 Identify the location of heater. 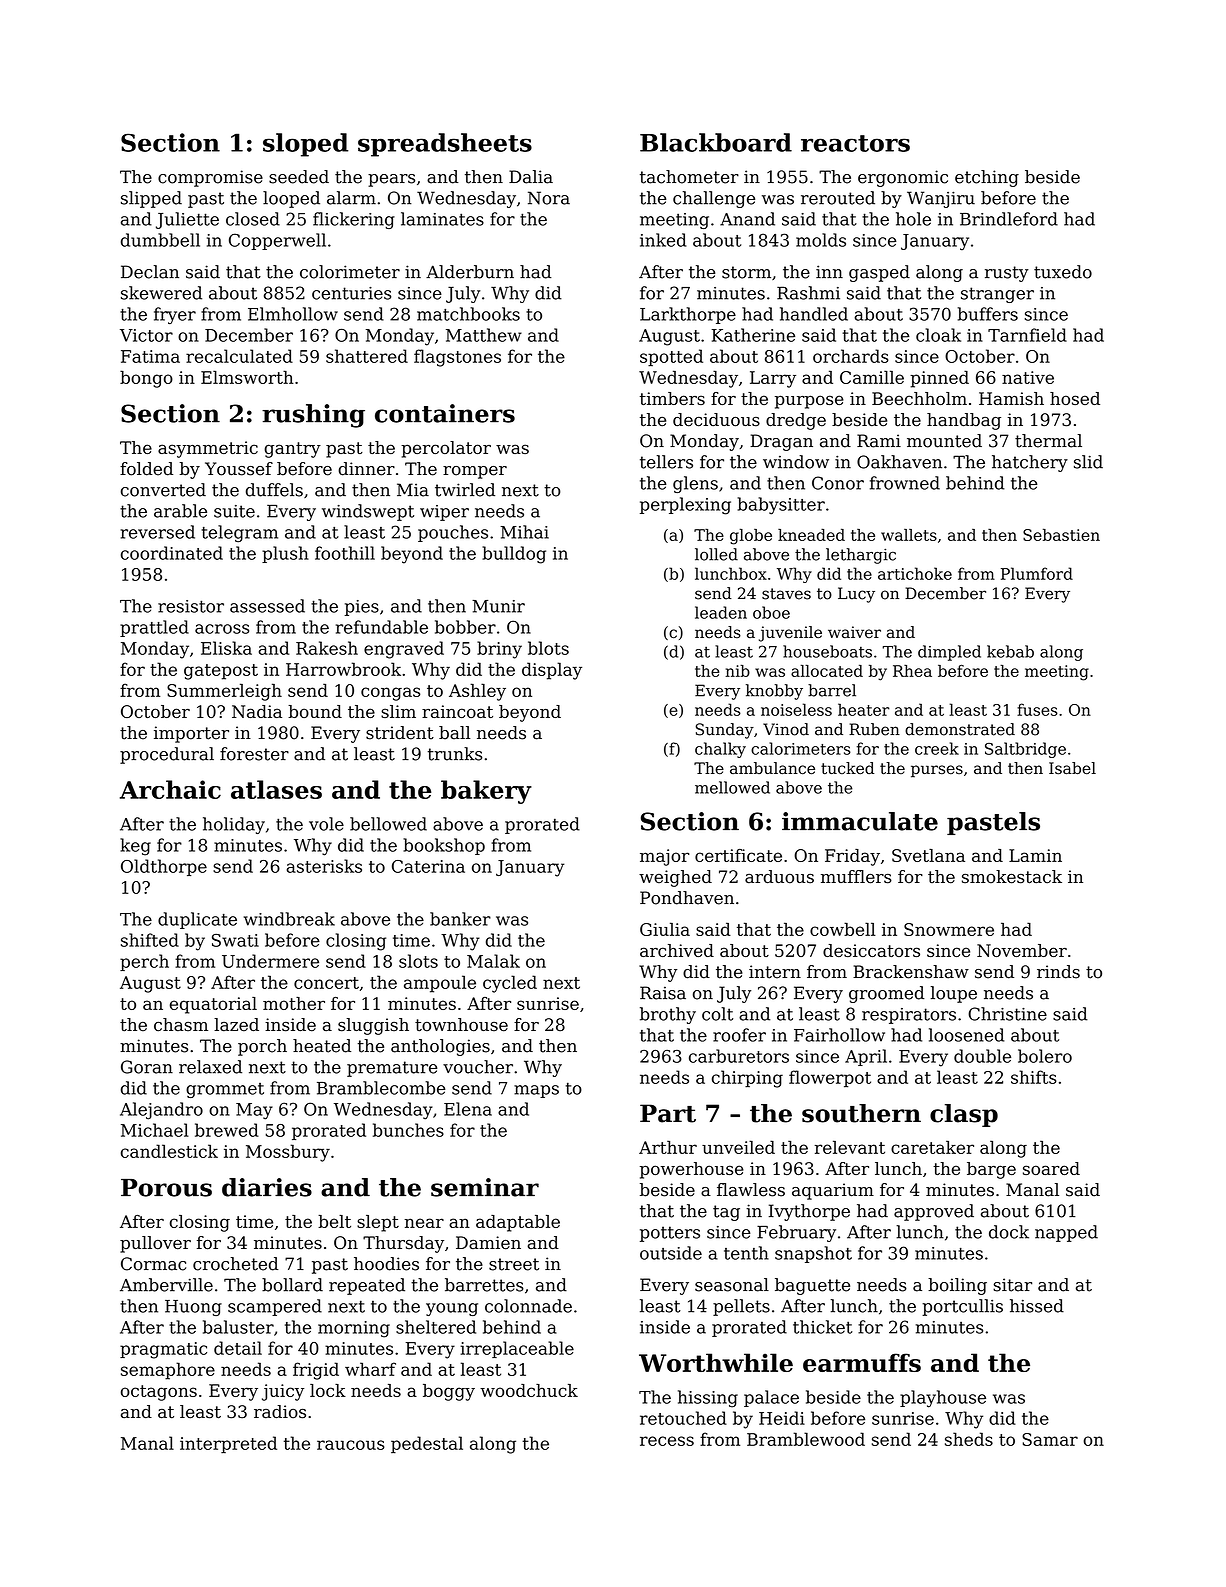
(864, 709).
